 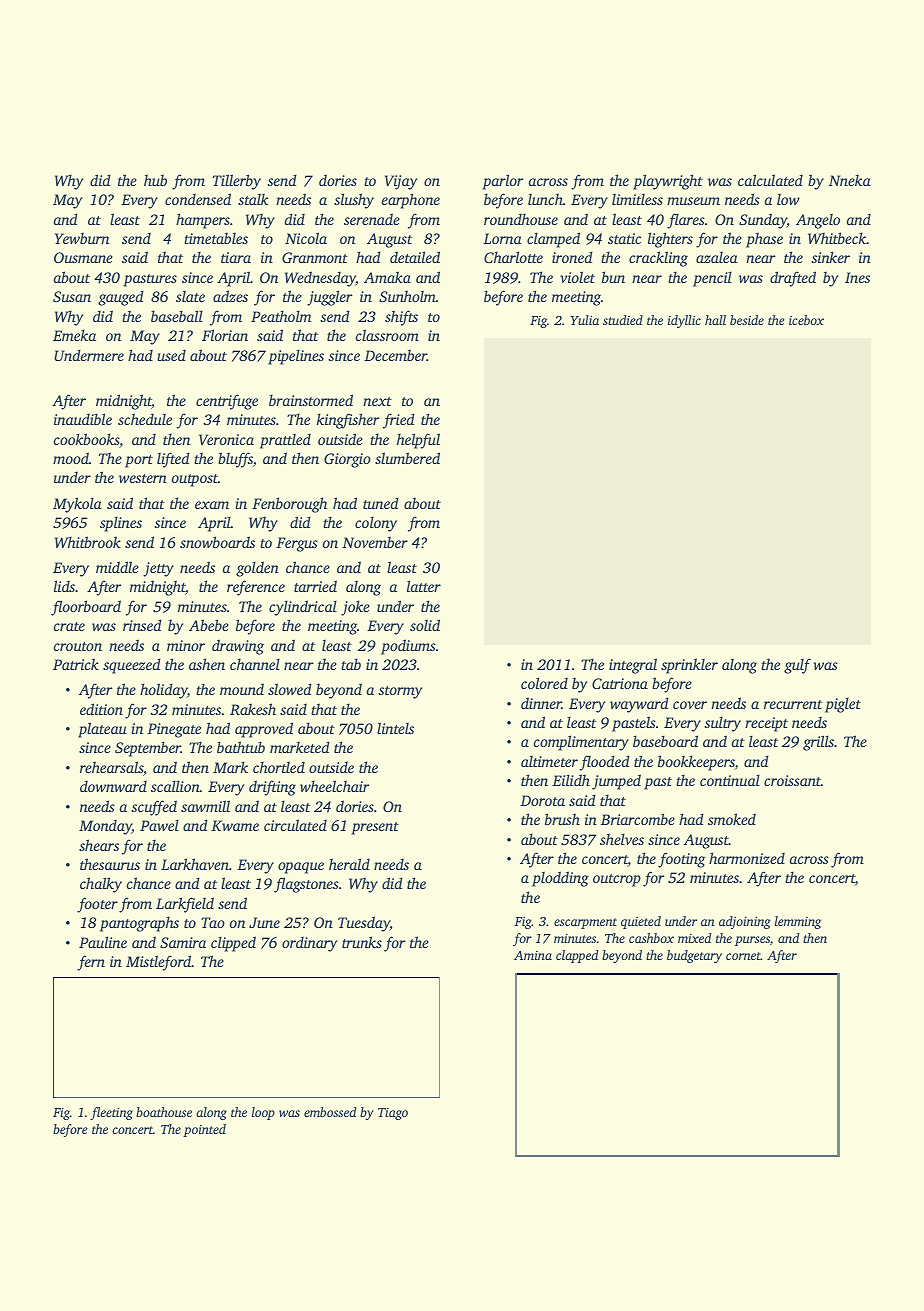 I want to click on outcrop, so click(x=617, y=880).
